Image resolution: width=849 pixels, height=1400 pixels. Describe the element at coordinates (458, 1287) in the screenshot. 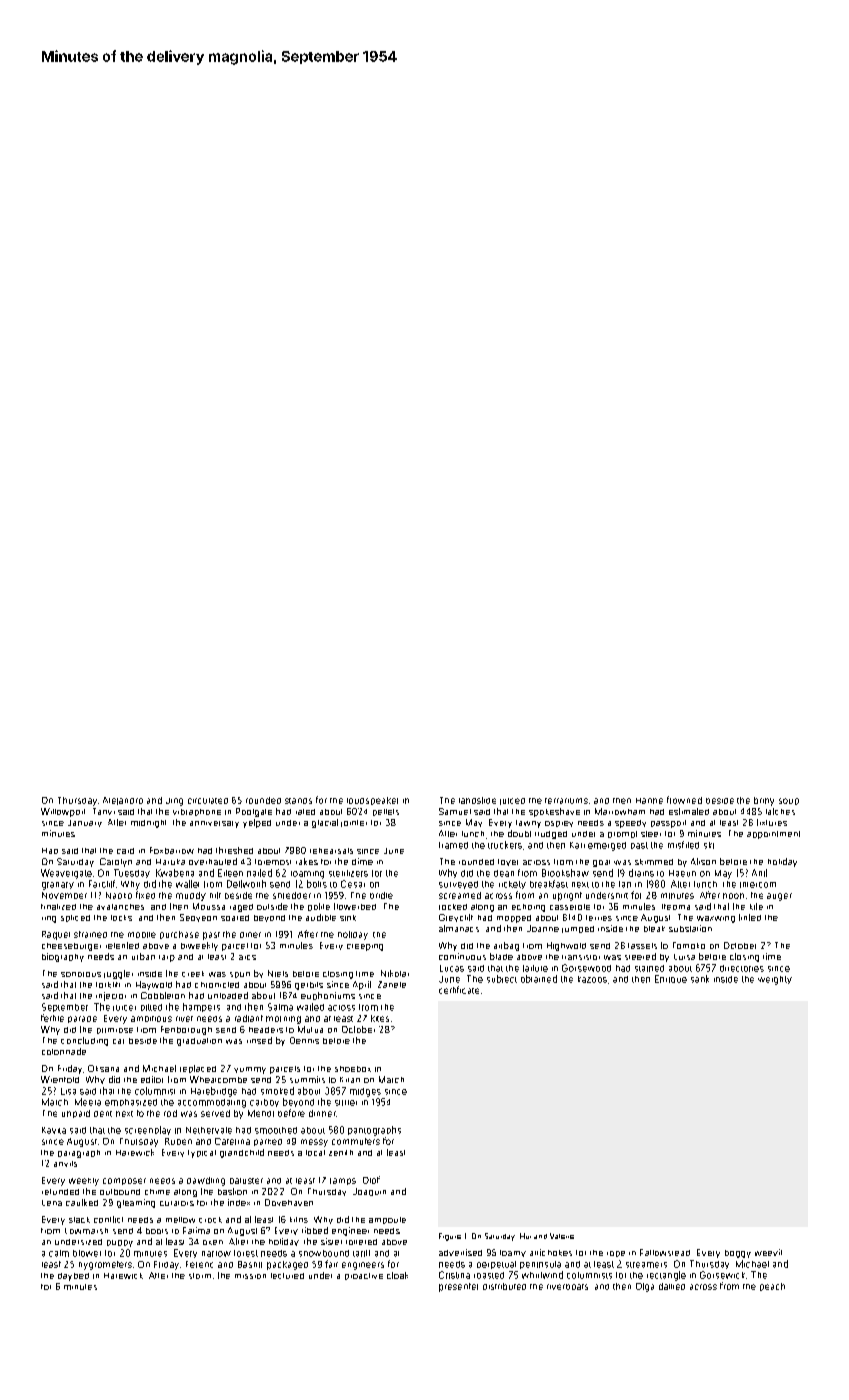

I see `presenter` at that location.
